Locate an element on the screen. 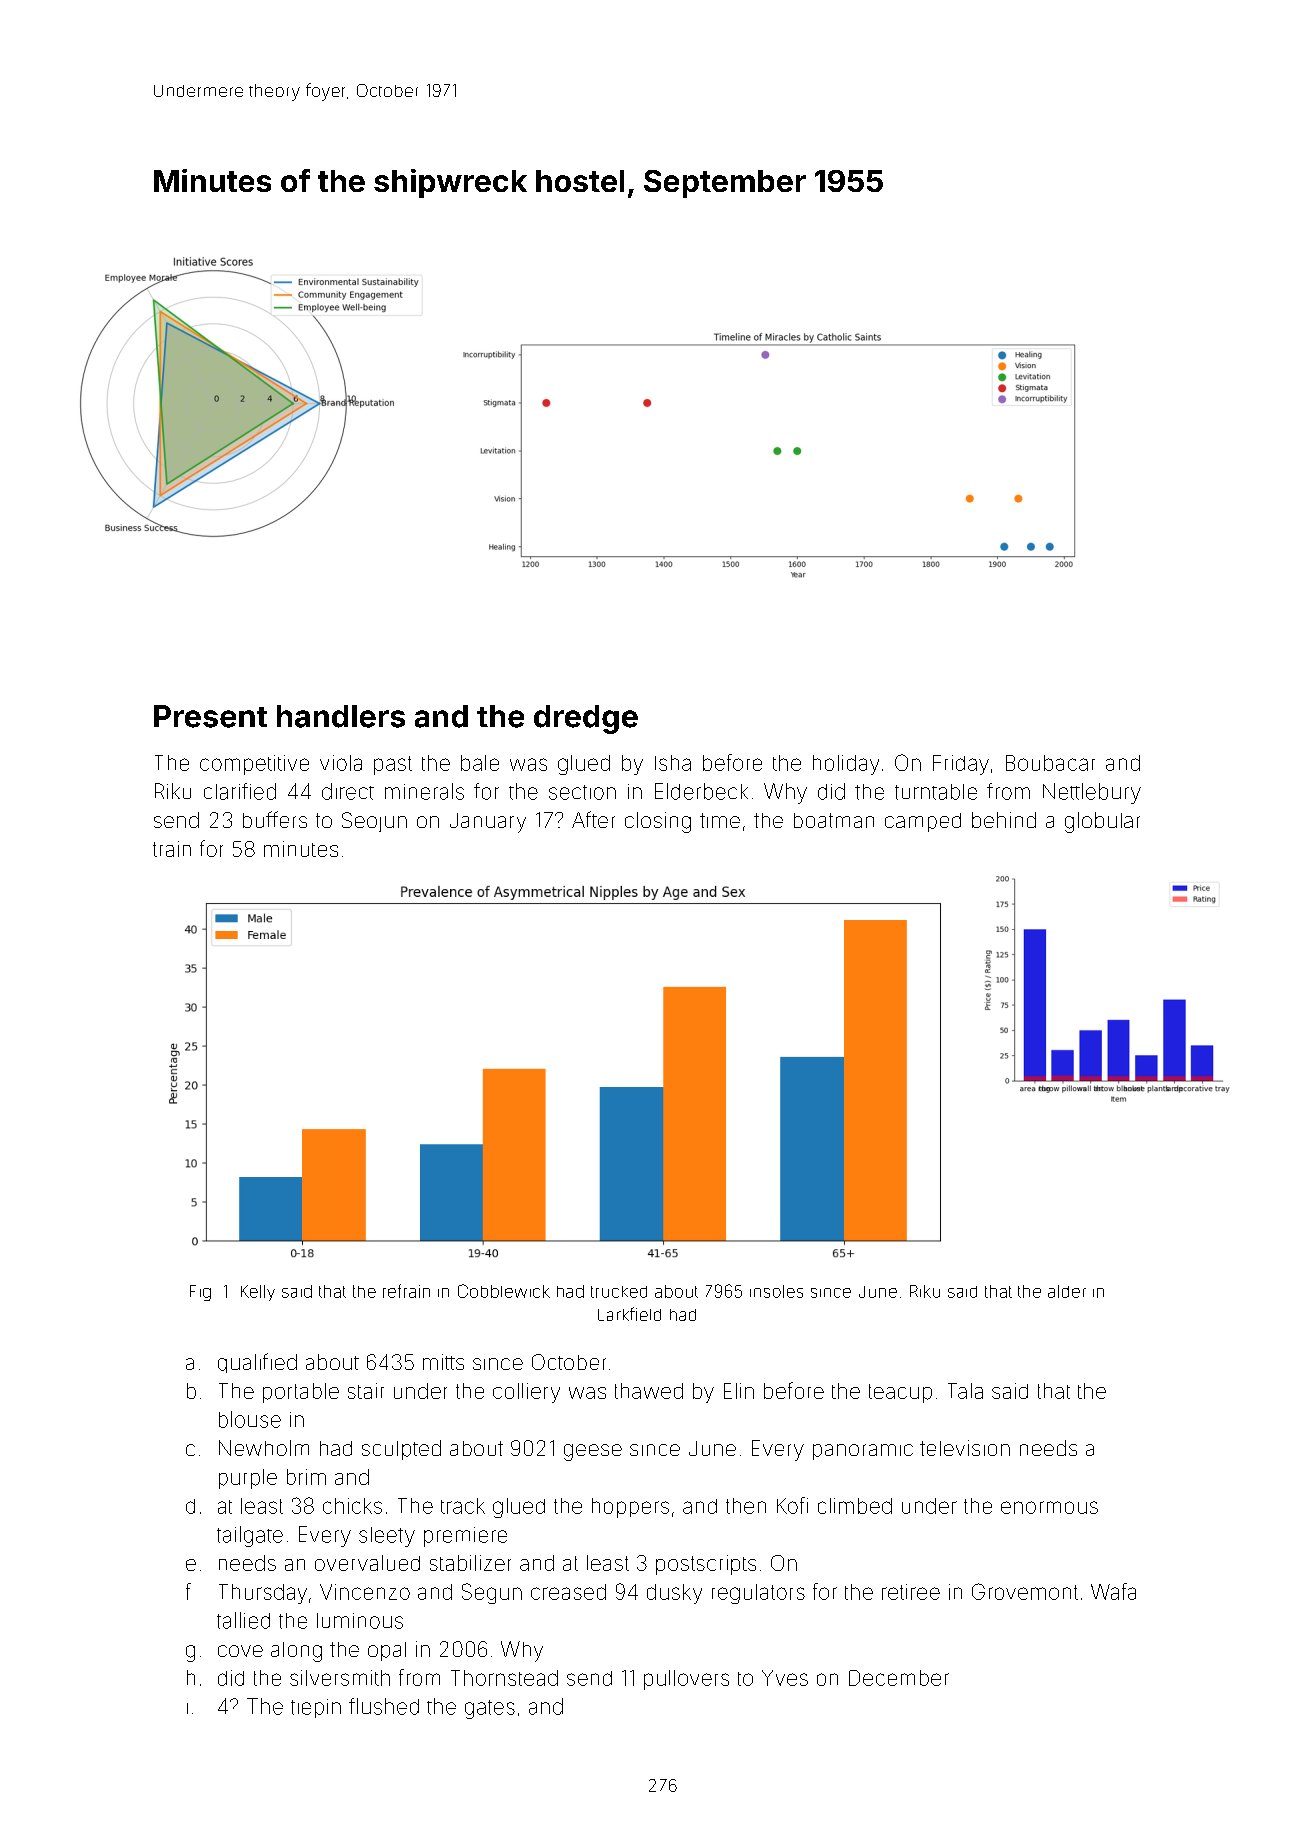  Boubacar is located at coordinates (1050, 763).
